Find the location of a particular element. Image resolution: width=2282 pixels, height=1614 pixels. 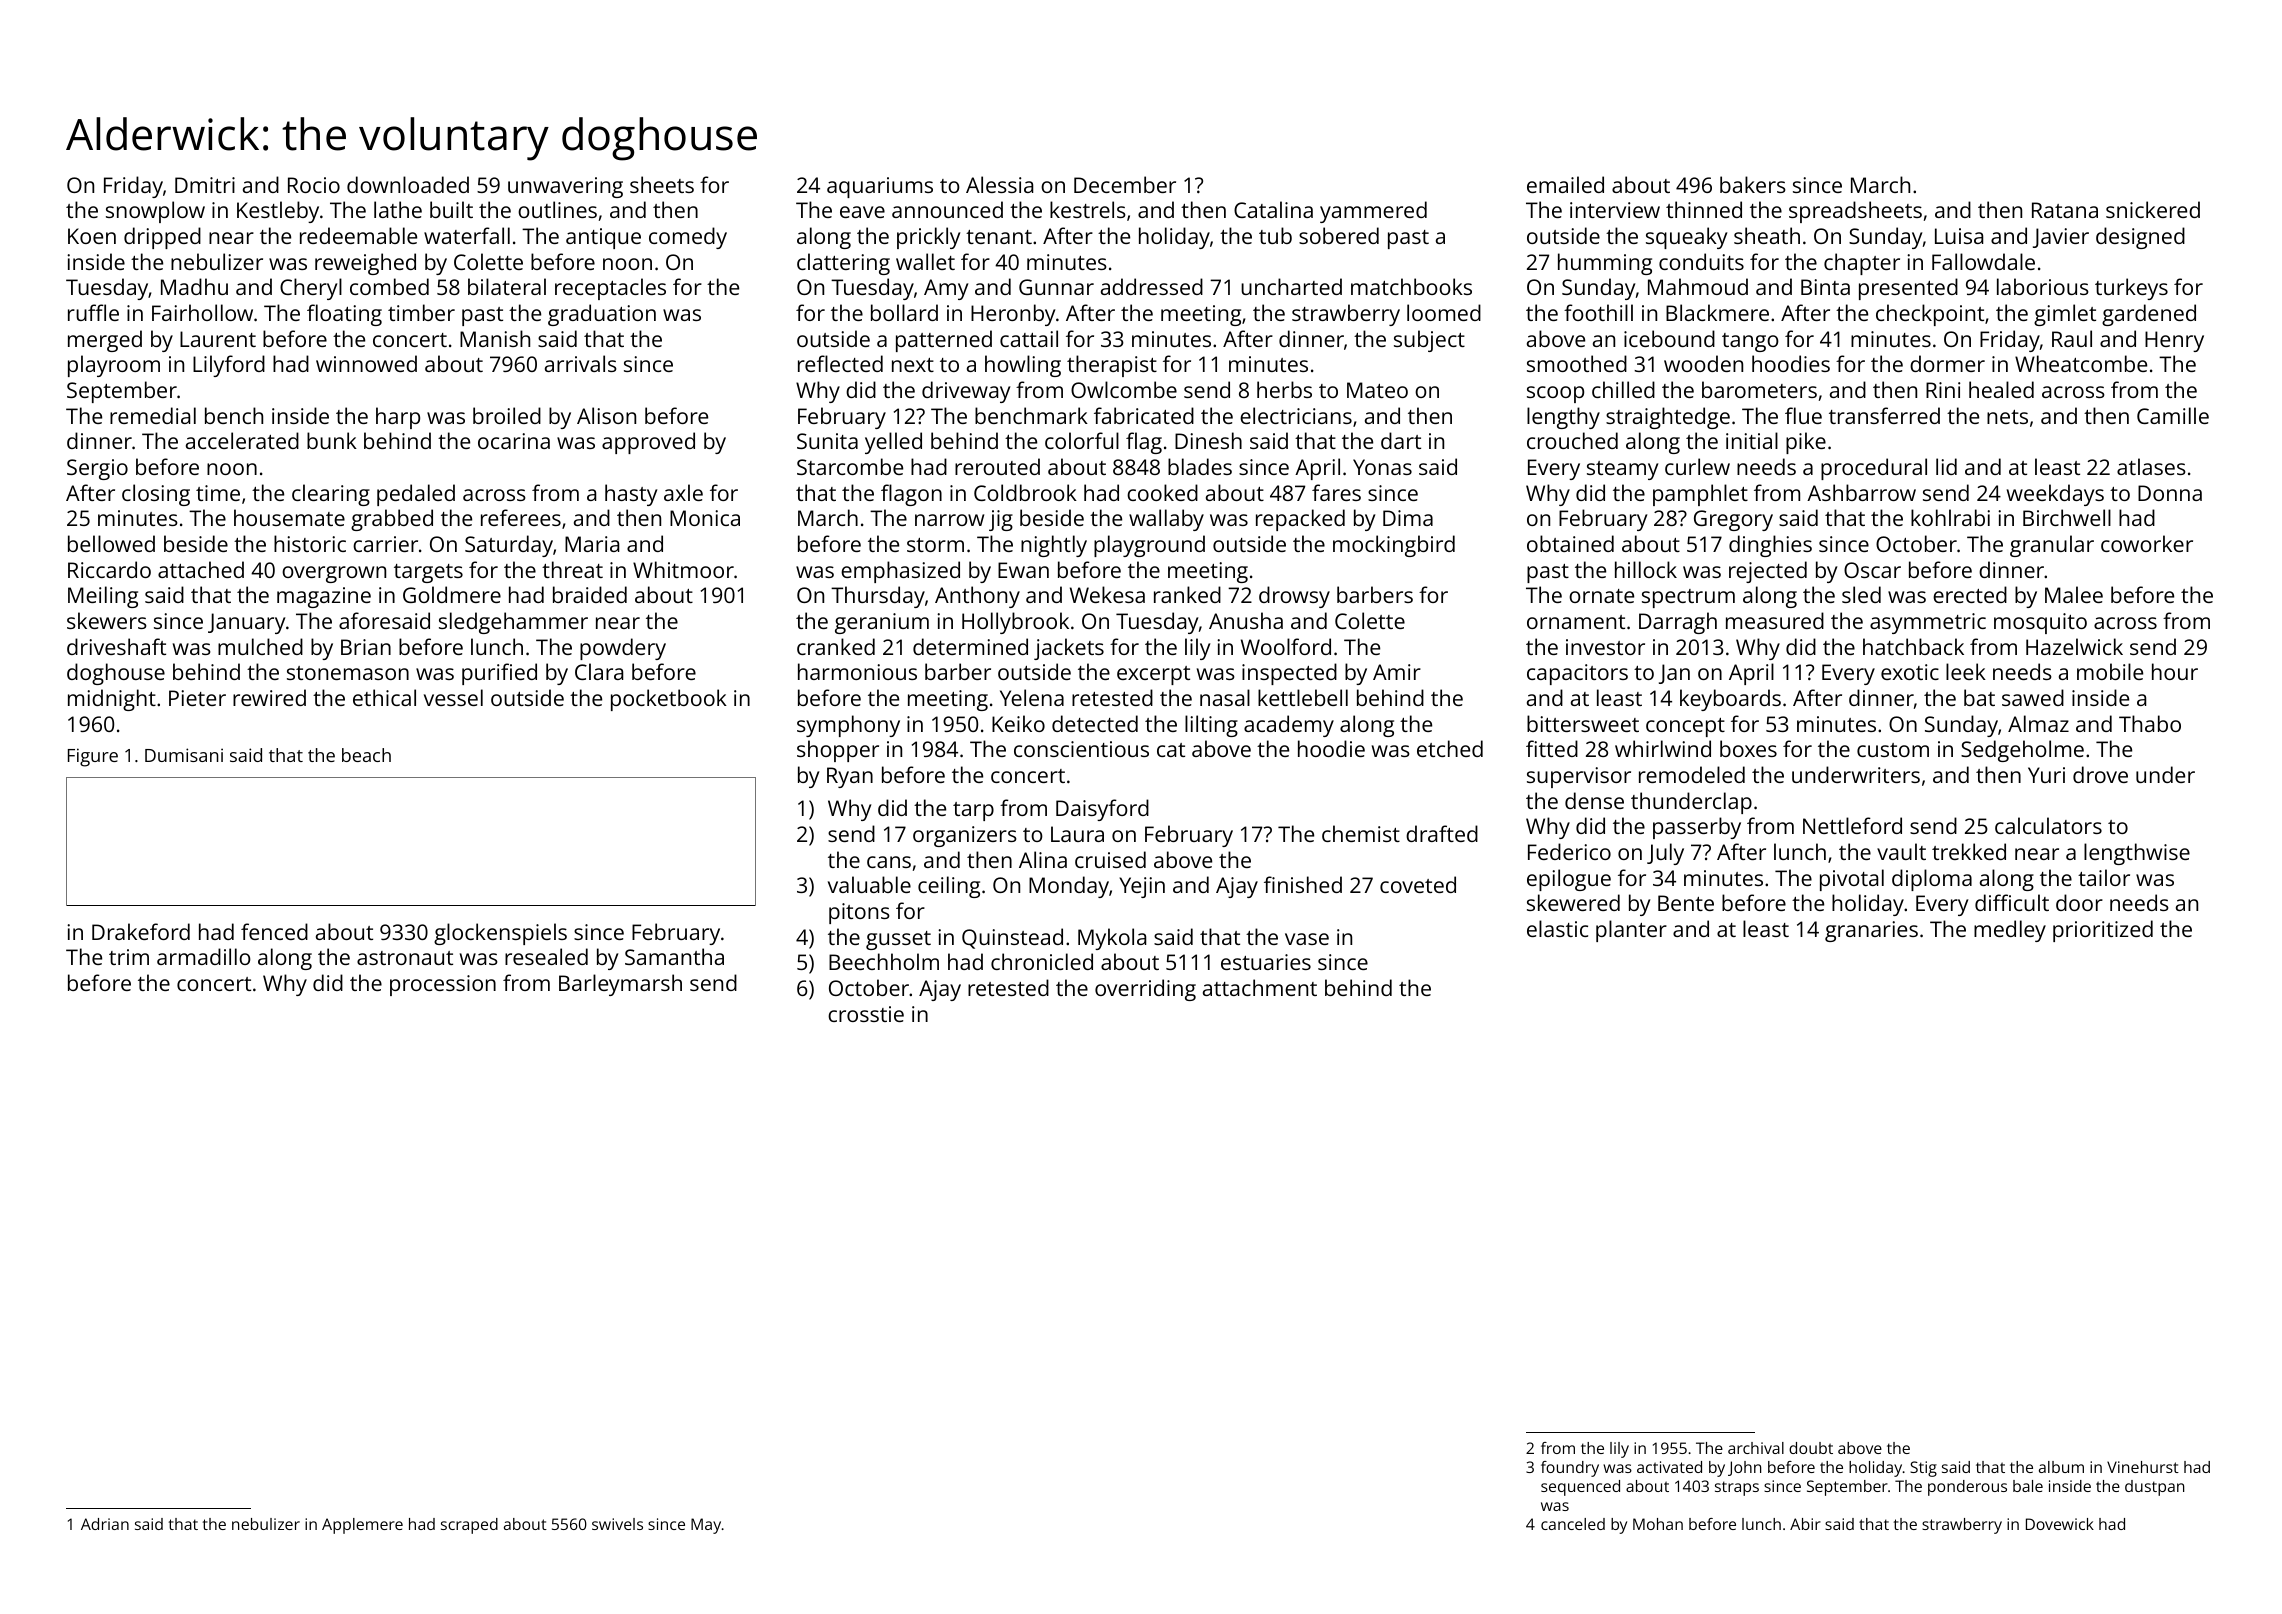

overriding is located at coordinates (1145, 990).
